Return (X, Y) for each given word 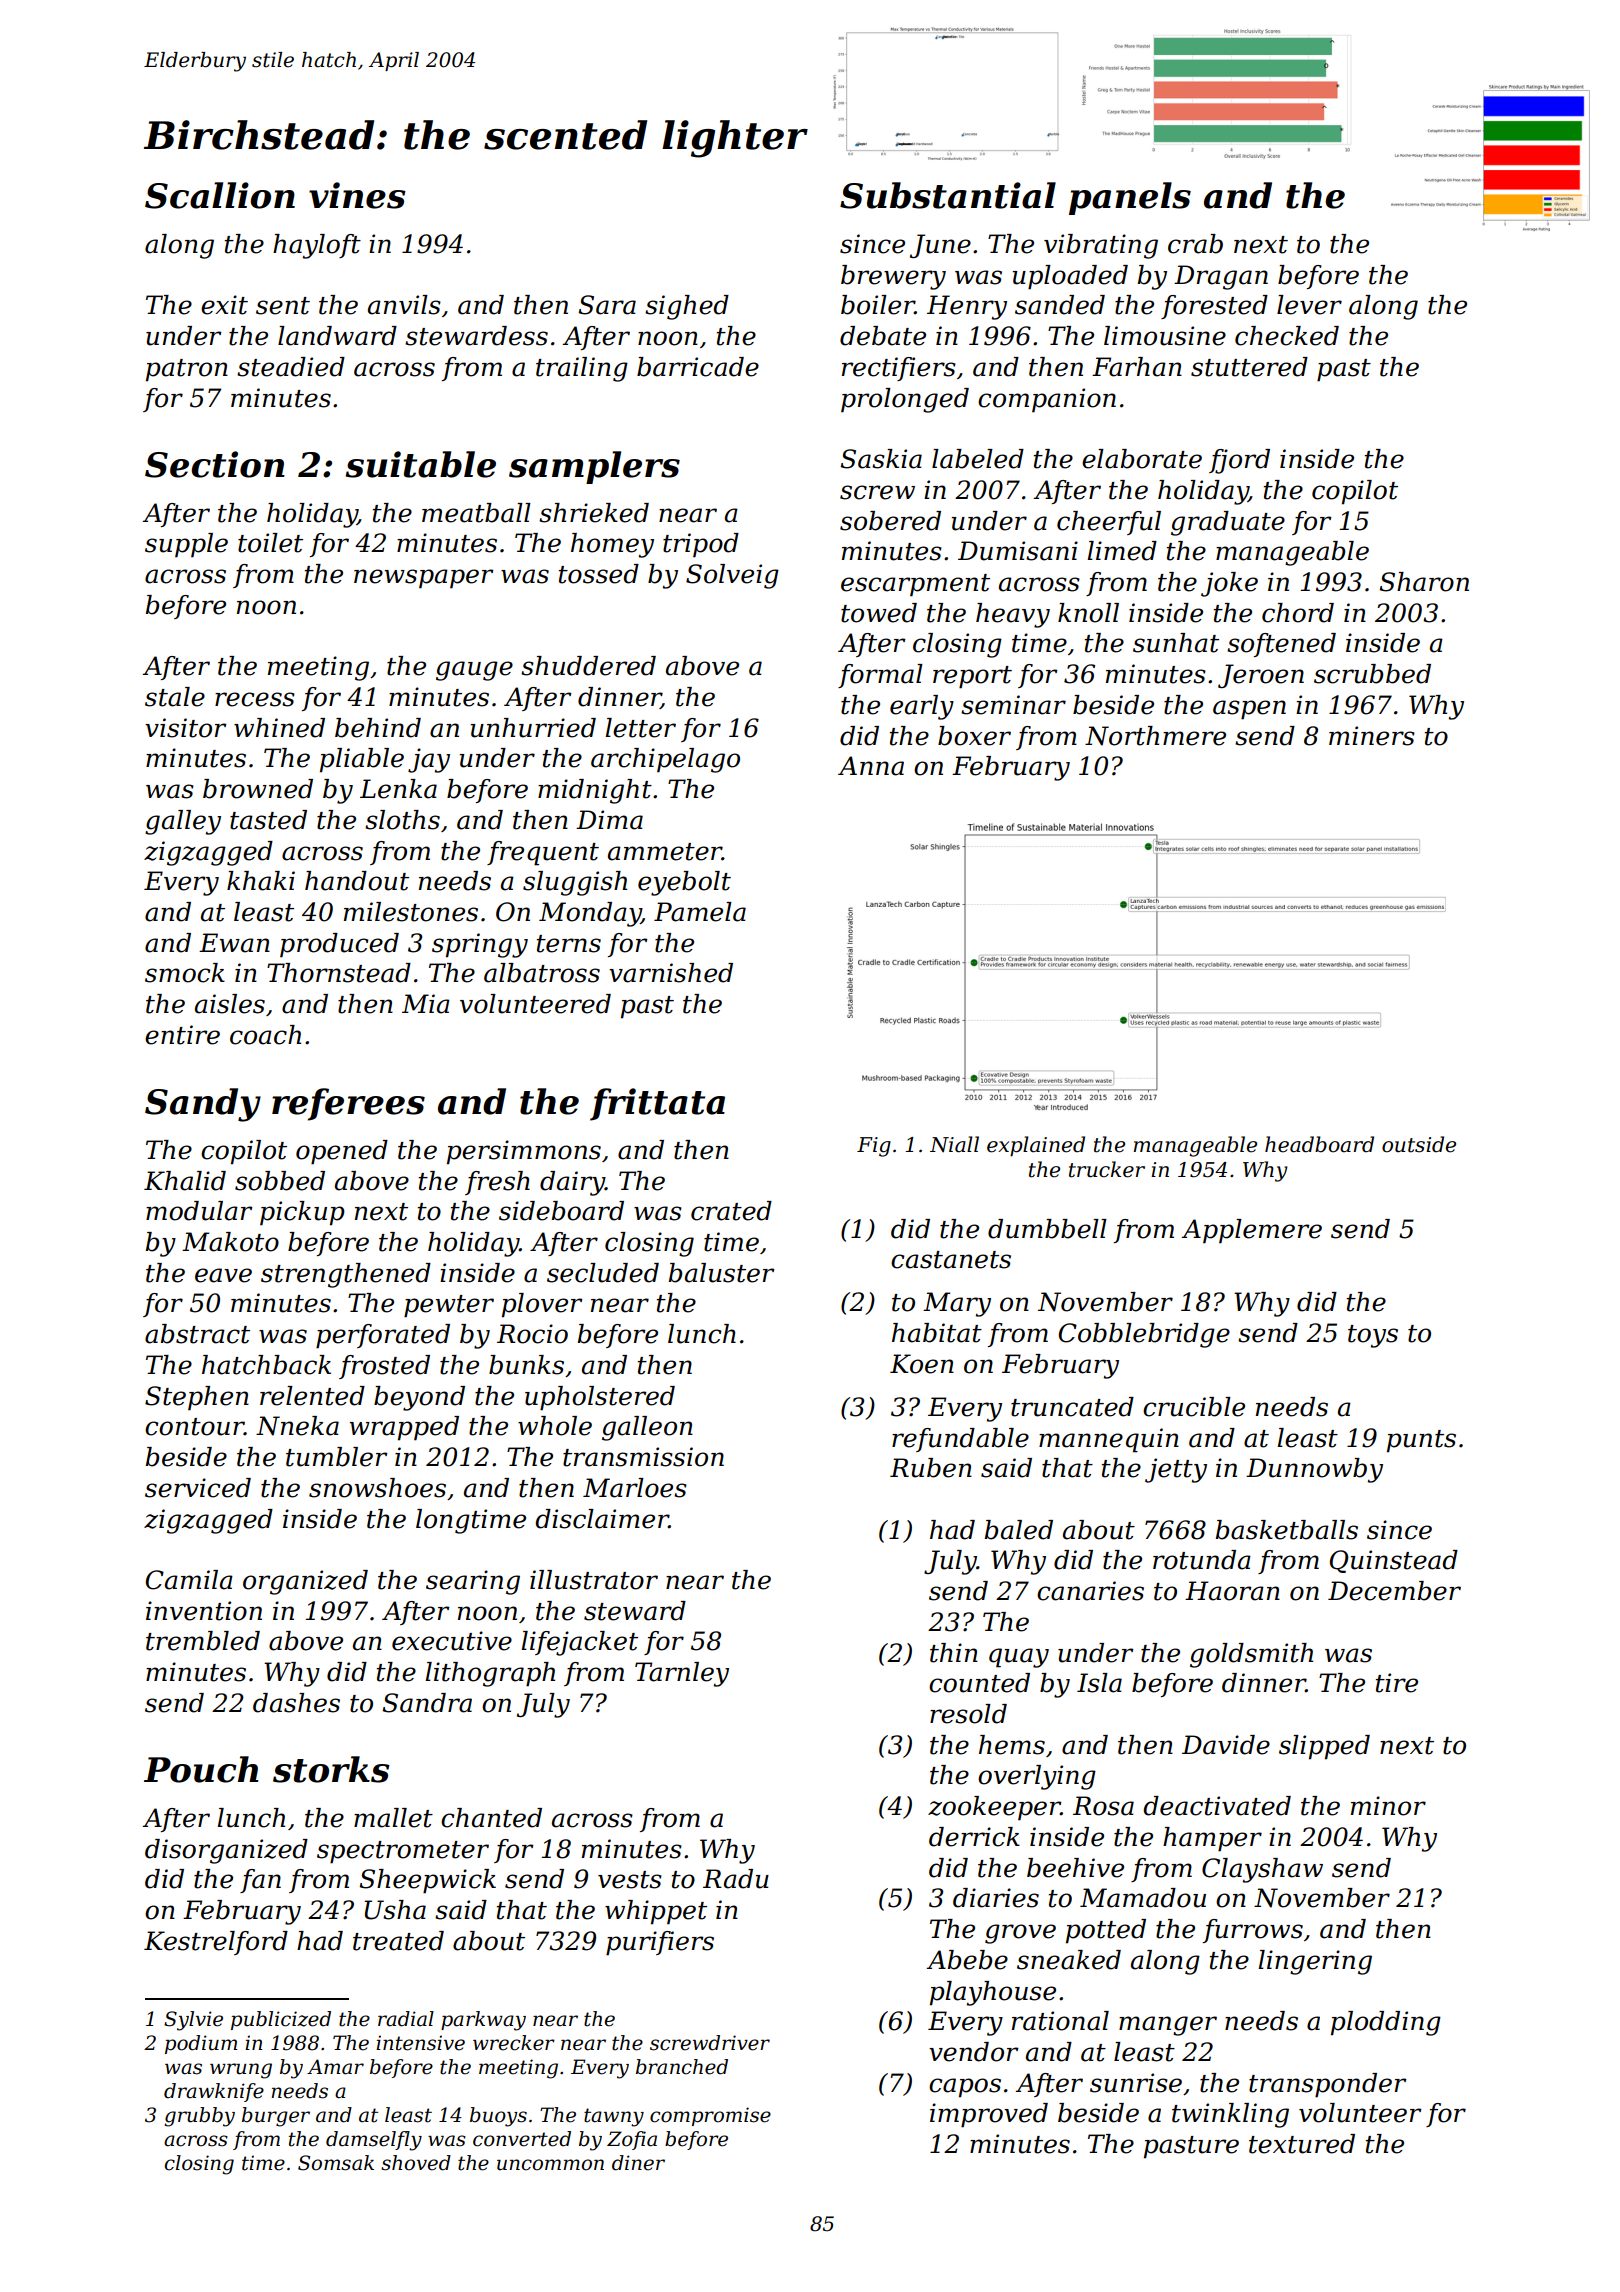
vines (357, 195)
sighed (687, 307)
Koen (922, 1364)
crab (1195, 244)
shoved (416, 2163)
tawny (614, 2117)
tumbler (337, 1457)
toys (1373, 1336)
